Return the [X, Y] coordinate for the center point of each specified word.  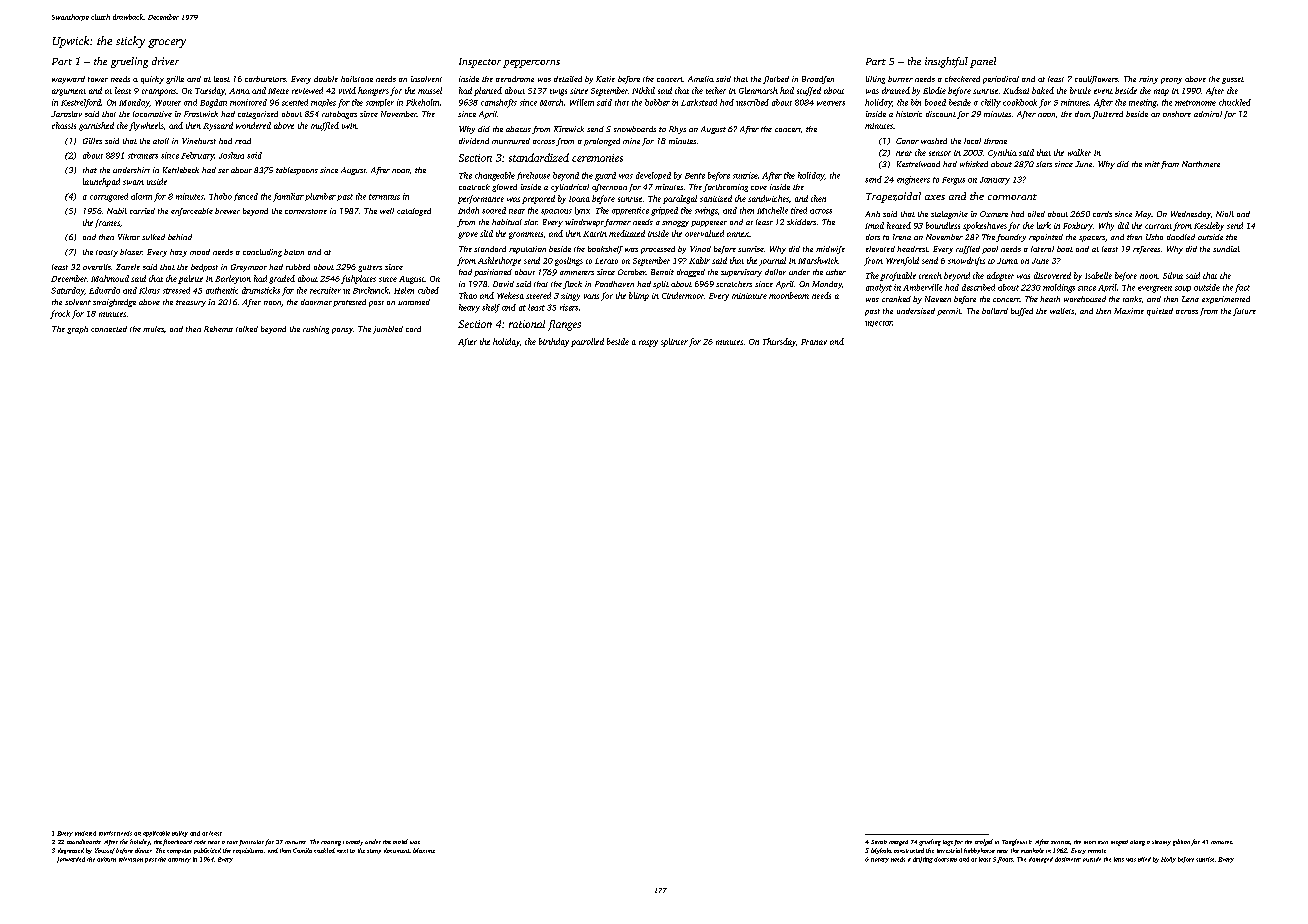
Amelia [701, 79]
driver [165, 61]
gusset [1233, 80]
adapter [1000, 276]
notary [880, 860]
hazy [178, 253]
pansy [342, 331]
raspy [648, 343]
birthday [554, 342]
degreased [71, 851]
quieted [1160, 312]
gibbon [1181, 842]
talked [247, 329]
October [632, 272]
